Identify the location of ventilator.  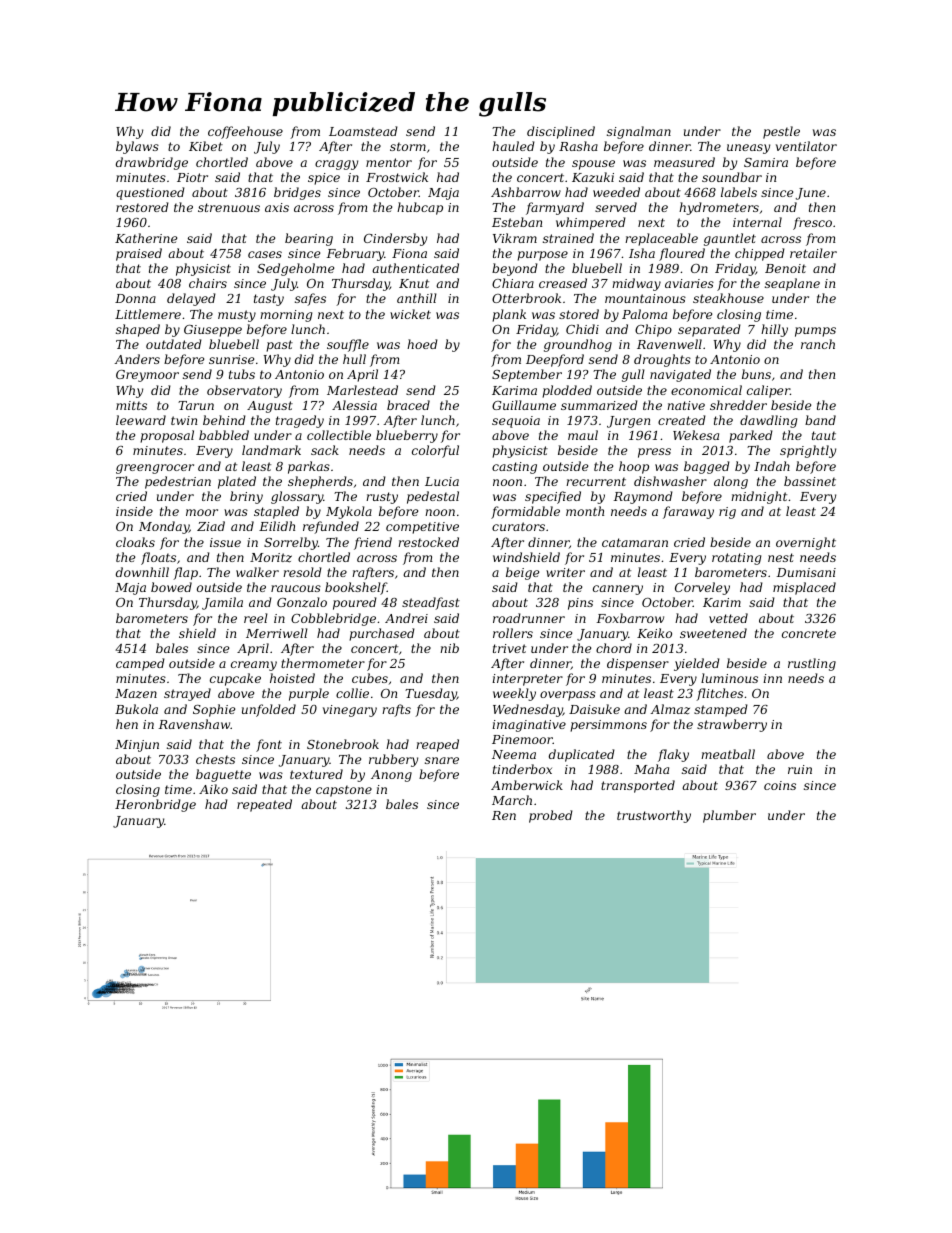
(806, 146).
